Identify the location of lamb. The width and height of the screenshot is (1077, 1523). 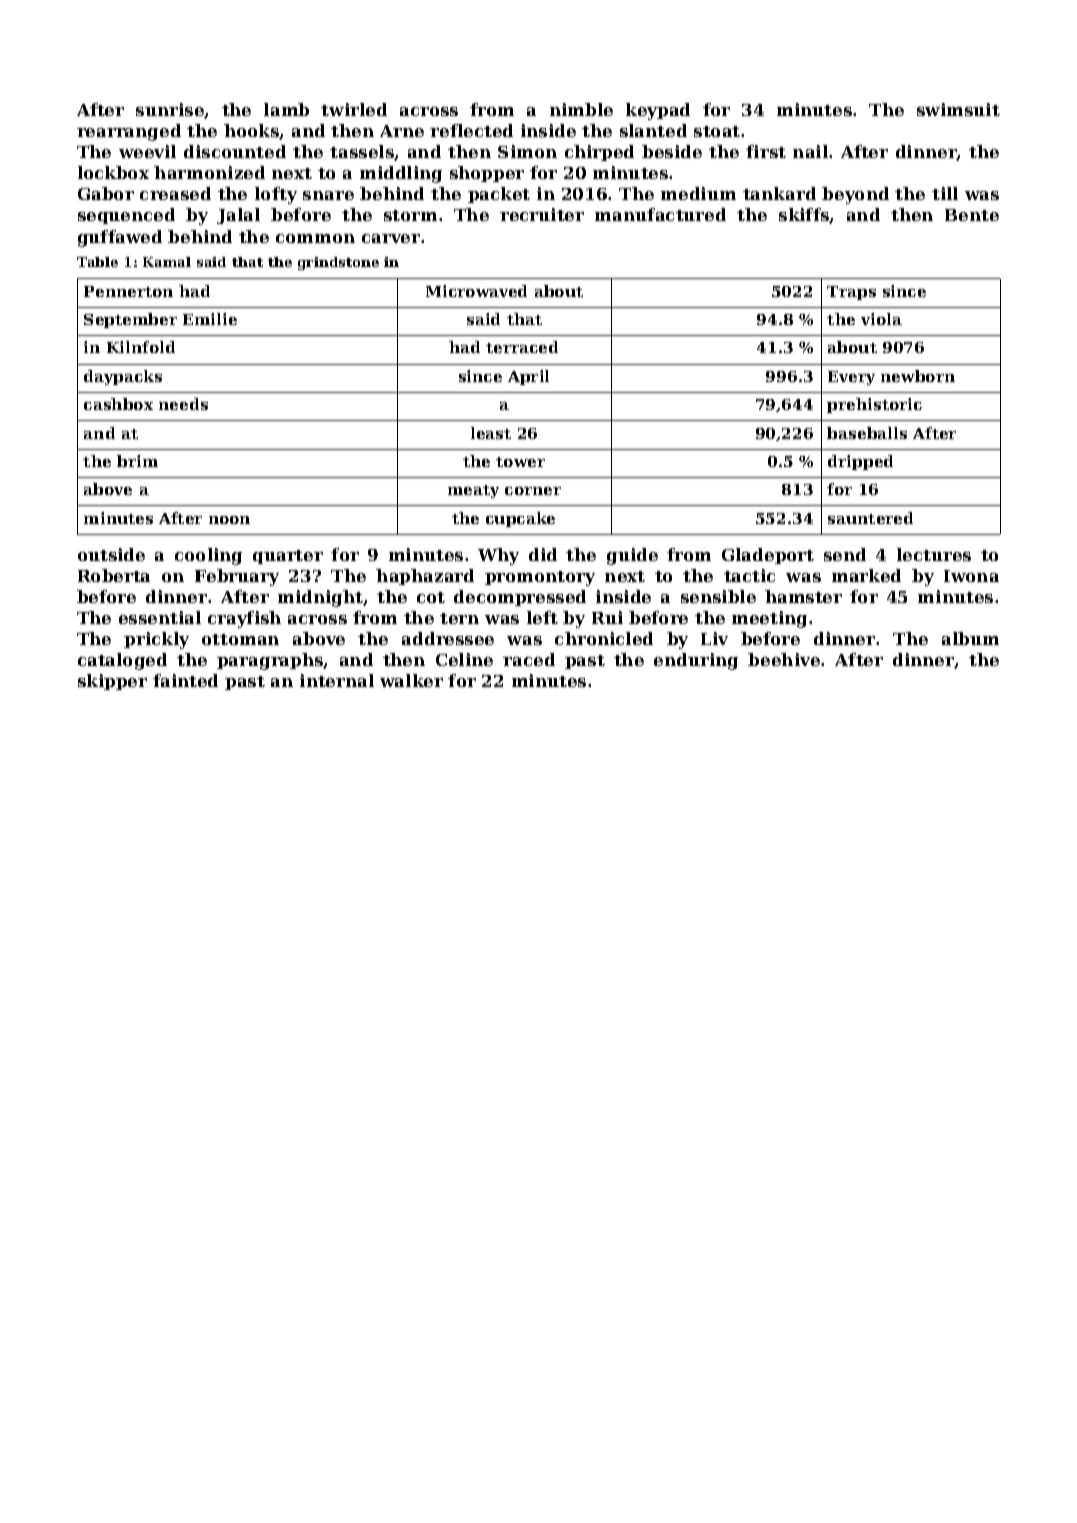
(286, 109).
